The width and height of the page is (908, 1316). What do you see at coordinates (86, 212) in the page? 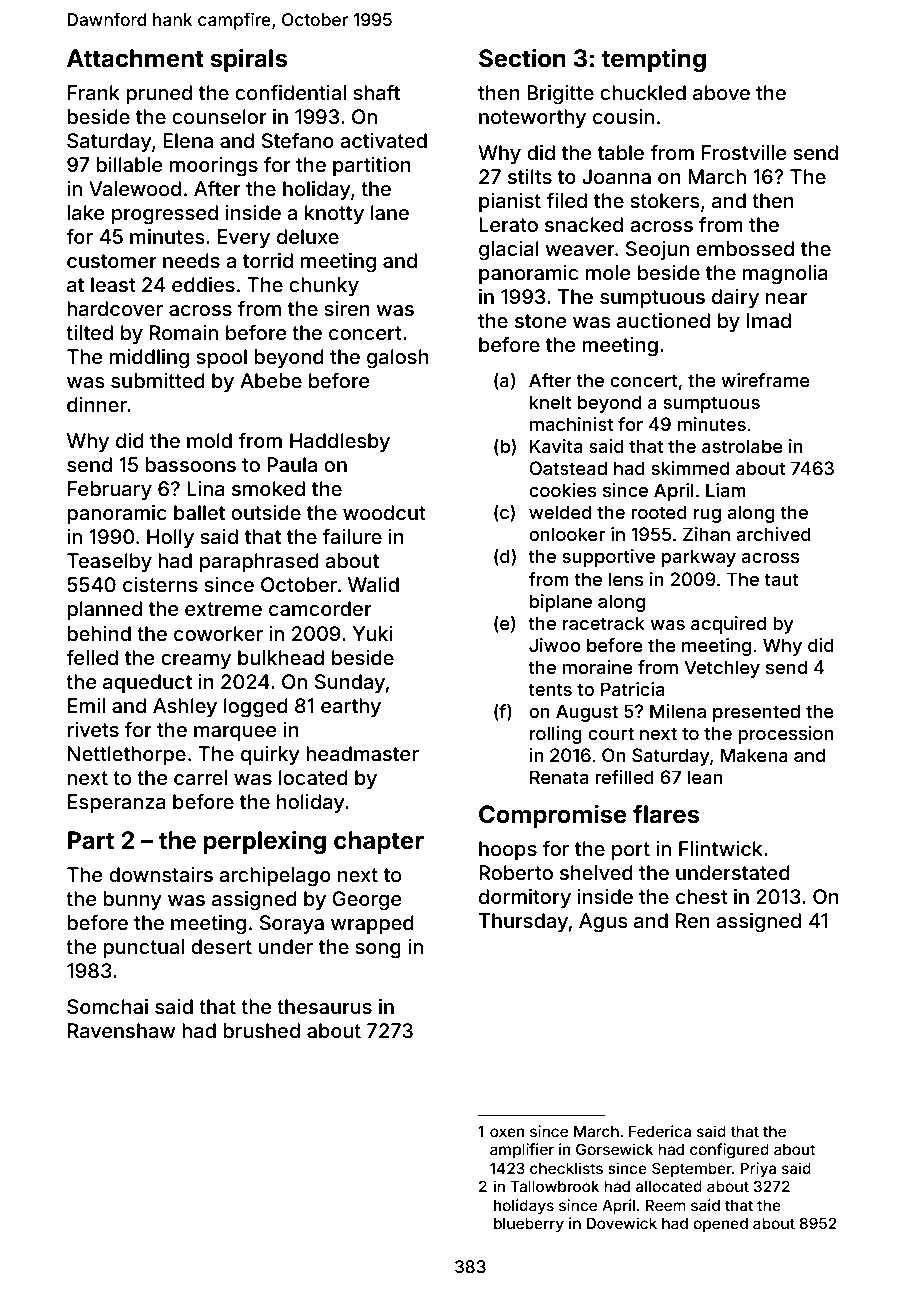
I see `lake` at bounding box center [86, 212].
